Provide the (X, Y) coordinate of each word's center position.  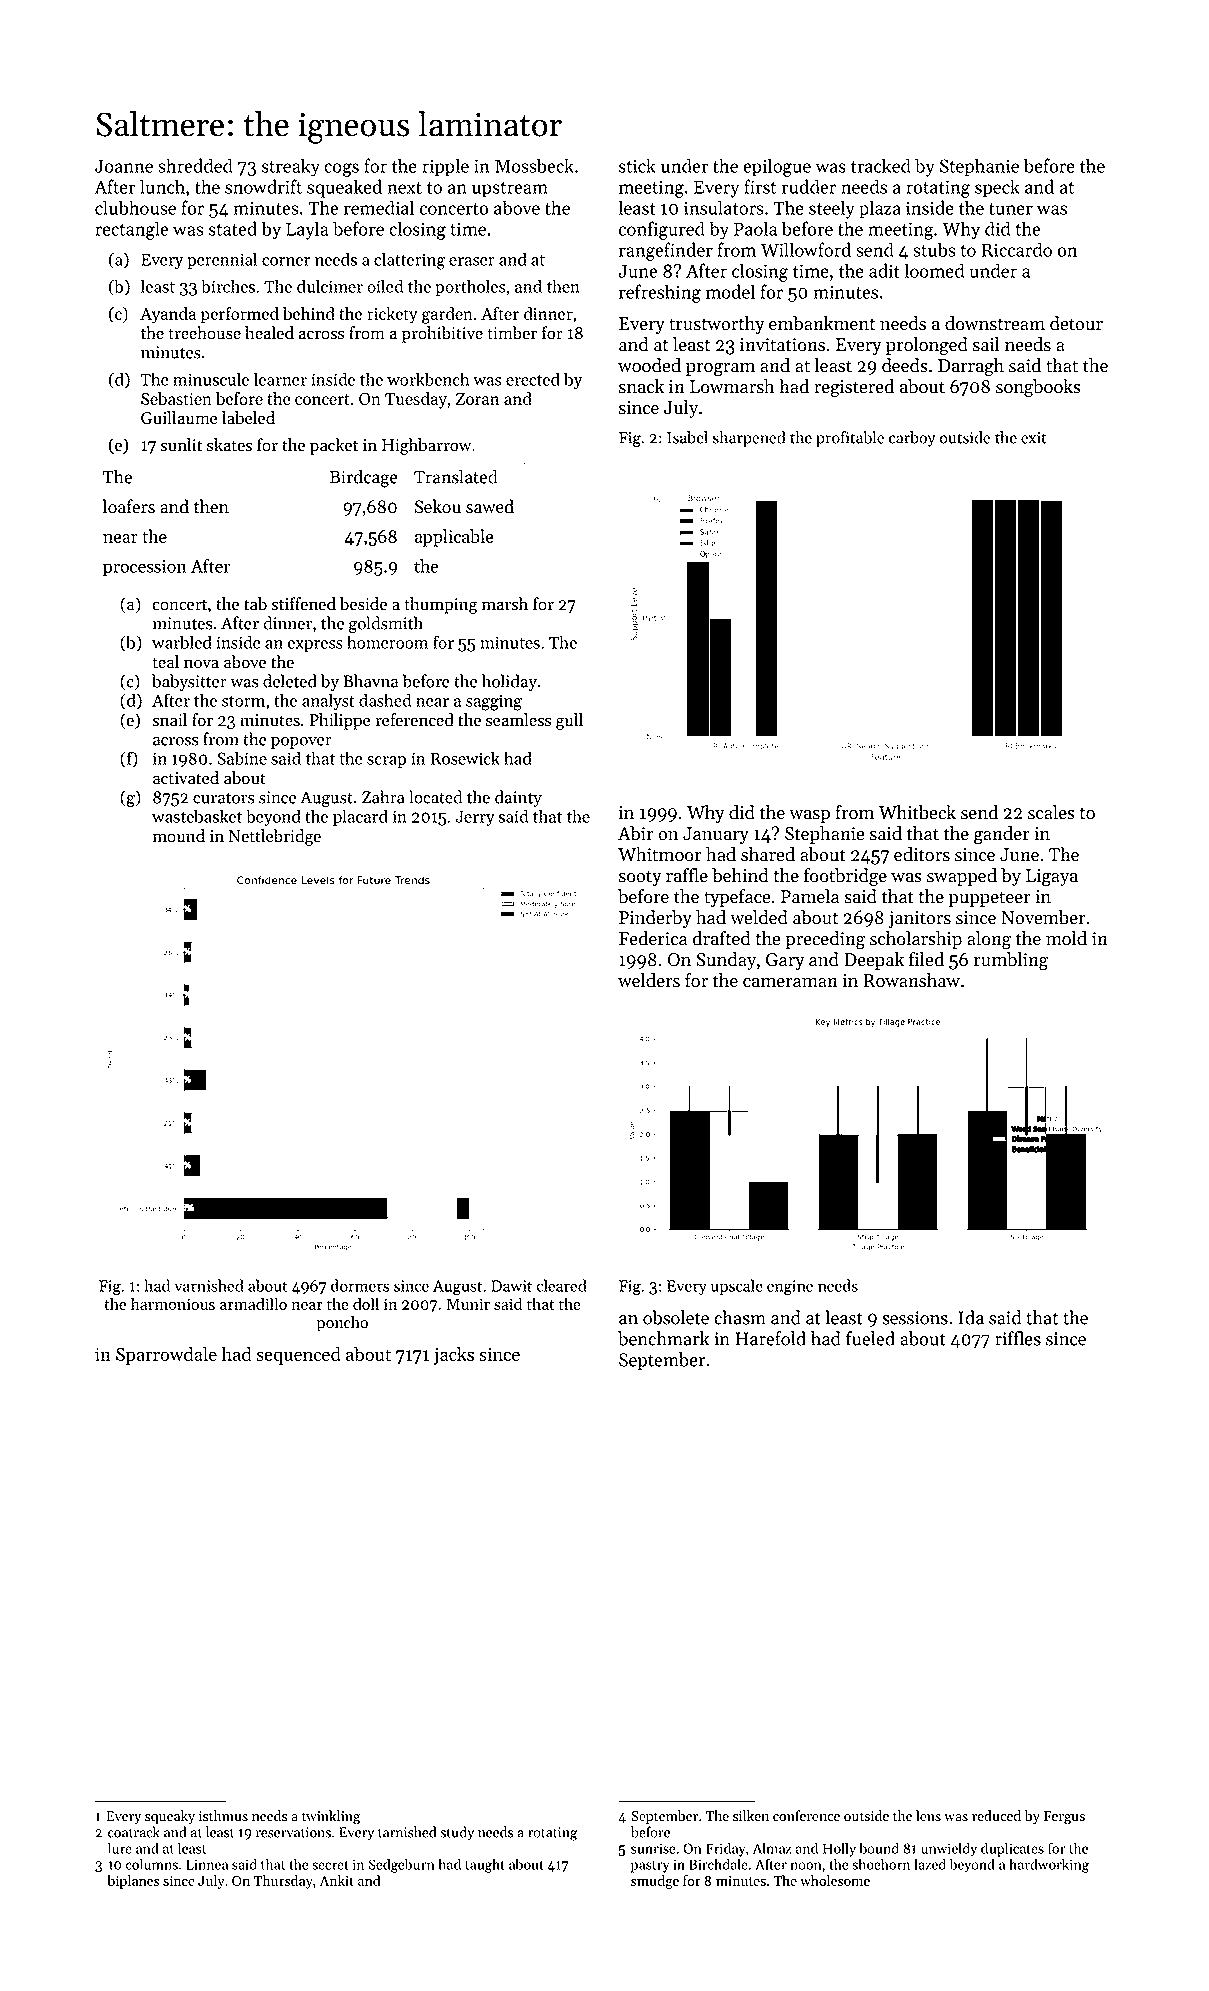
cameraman (790, 983)
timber (512, 333)
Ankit (337, 1880)
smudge (655, 1882)
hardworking (1049, 1865)
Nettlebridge (275, 837)
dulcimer (330, 286)
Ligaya (1052, 878)
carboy (912, 439)
